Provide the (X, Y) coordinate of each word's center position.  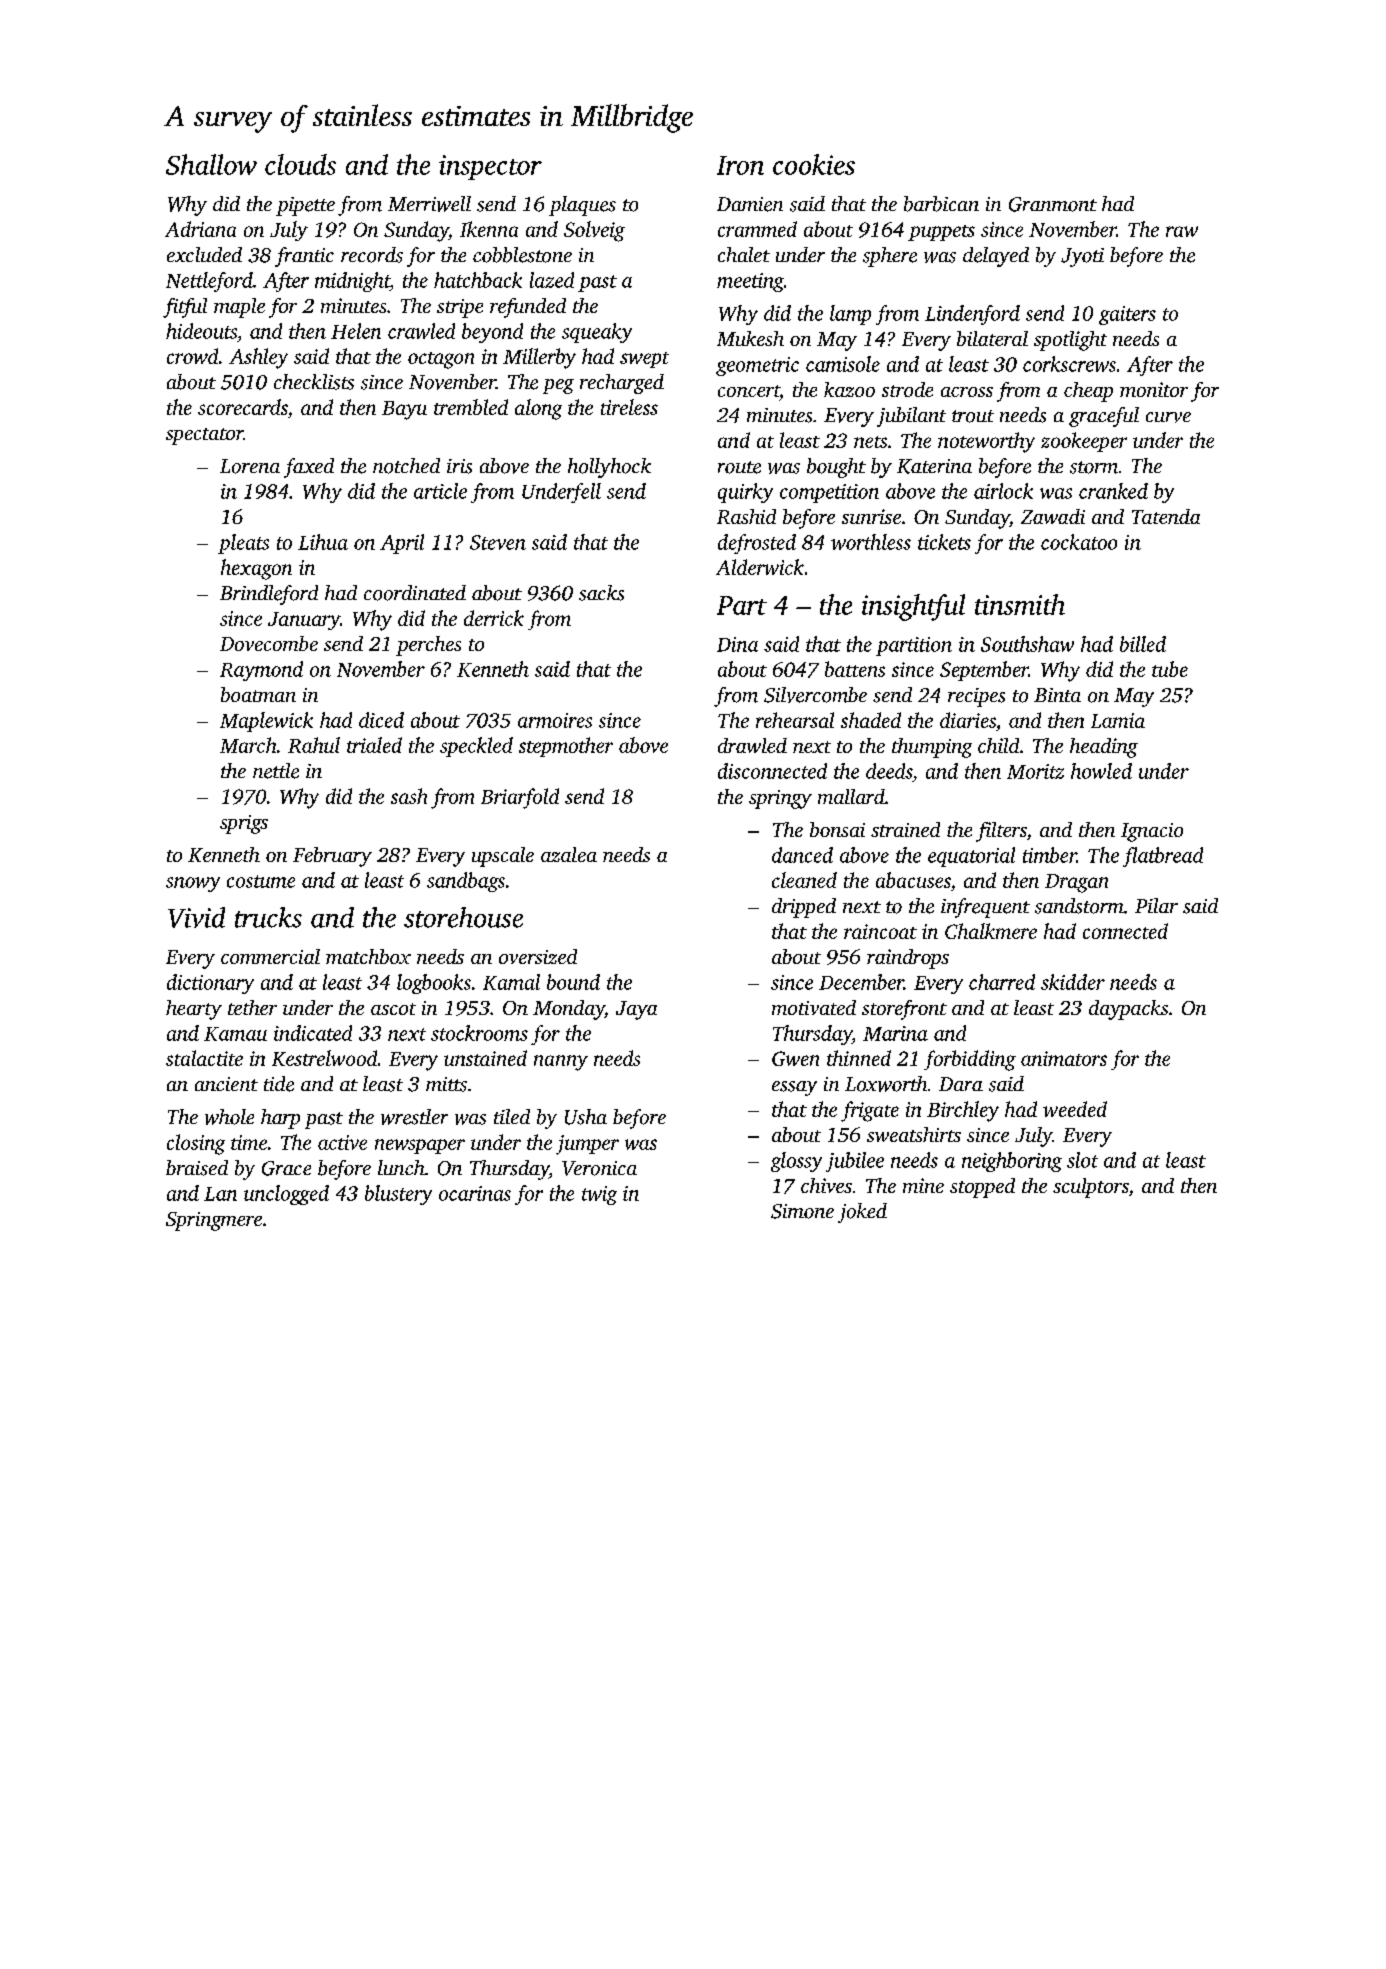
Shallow (211, 164)
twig (599, 1195)
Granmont (1053, 204)
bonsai (837, 829)
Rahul (314, 745)
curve (1168, 417)
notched (406, 466)
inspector (490, 167)
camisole (843, 364)
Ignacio (1152, 832)
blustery (398, 1195)
